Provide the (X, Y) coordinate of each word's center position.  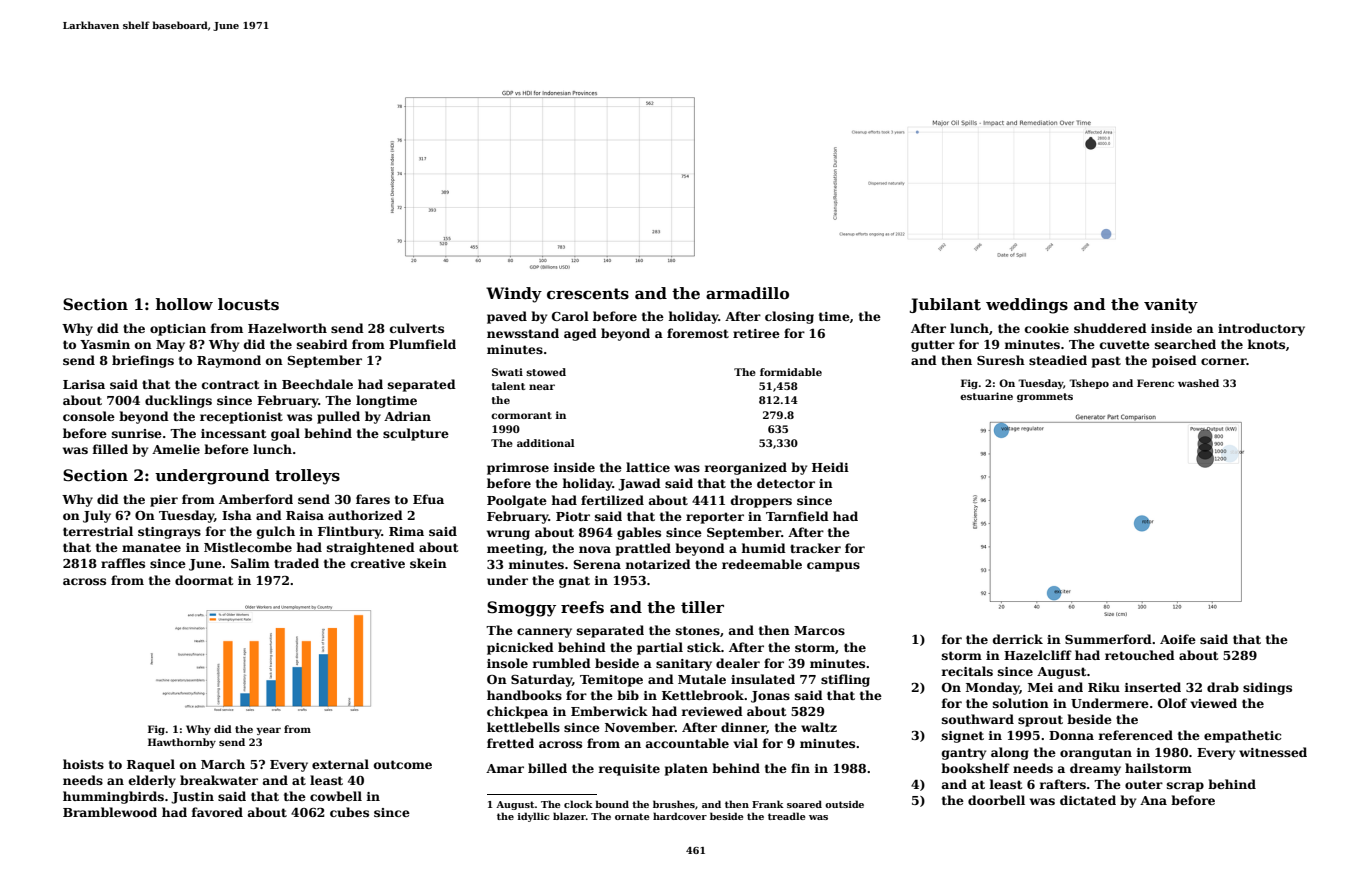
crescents (588, 294)
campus (833, 567)
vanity (1171, 306)
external (340, 764)
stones (698, 630)
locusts (248, 304)
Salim (250, 563)
